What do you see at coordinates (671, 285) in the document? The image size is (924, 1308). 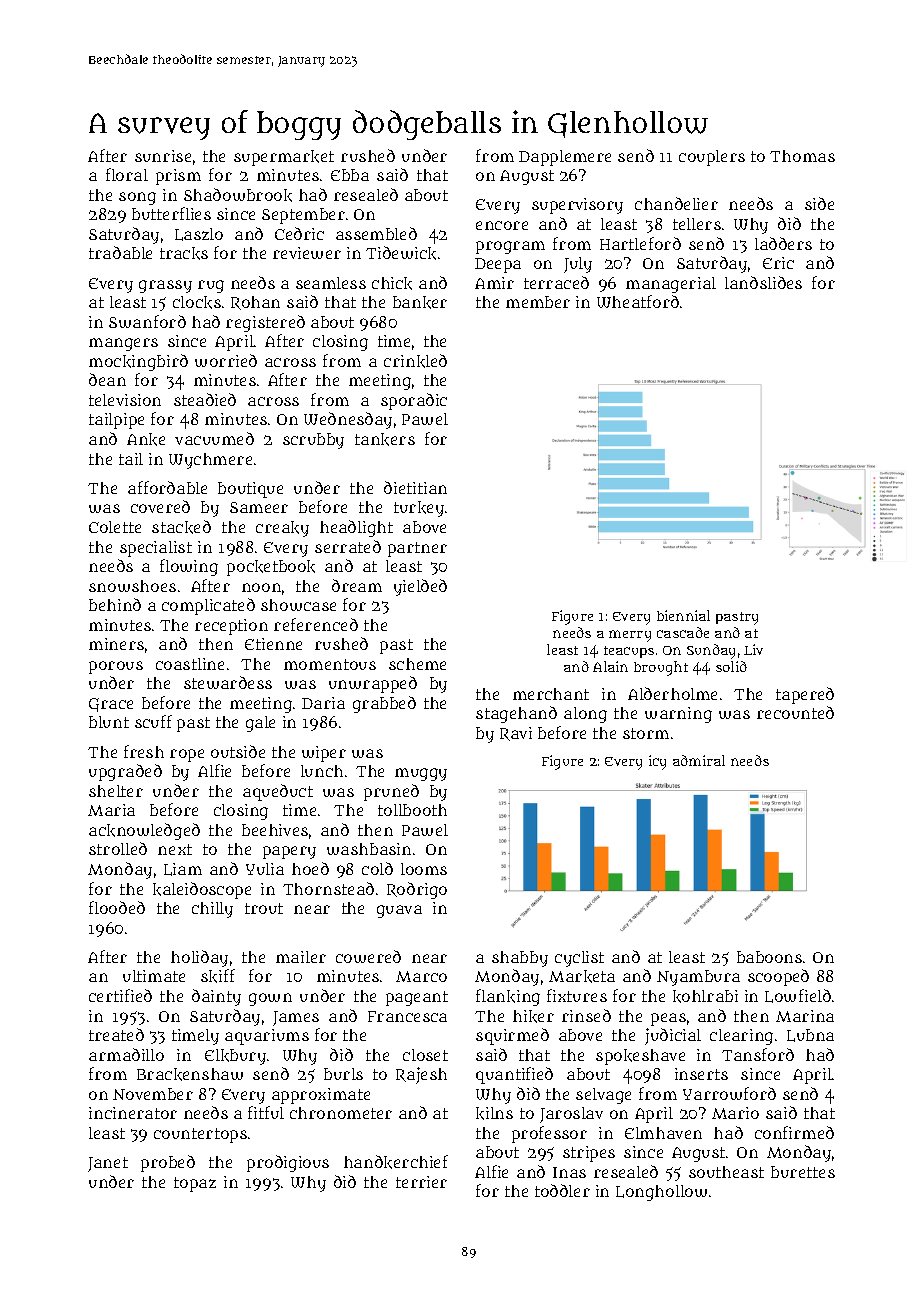 I see `managerial` at bounding box center [671, 285].
